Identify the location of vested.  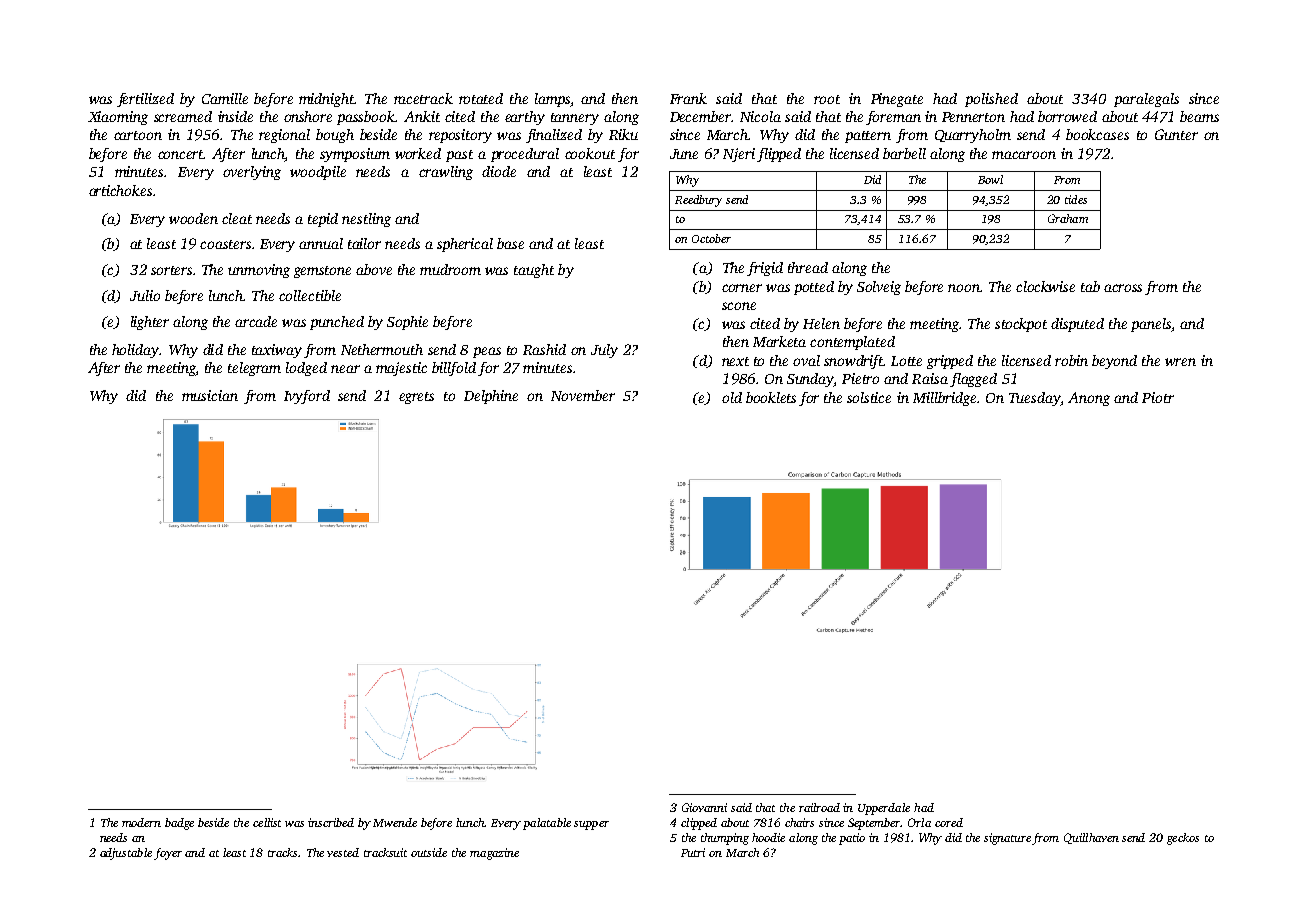
(343, 852).
